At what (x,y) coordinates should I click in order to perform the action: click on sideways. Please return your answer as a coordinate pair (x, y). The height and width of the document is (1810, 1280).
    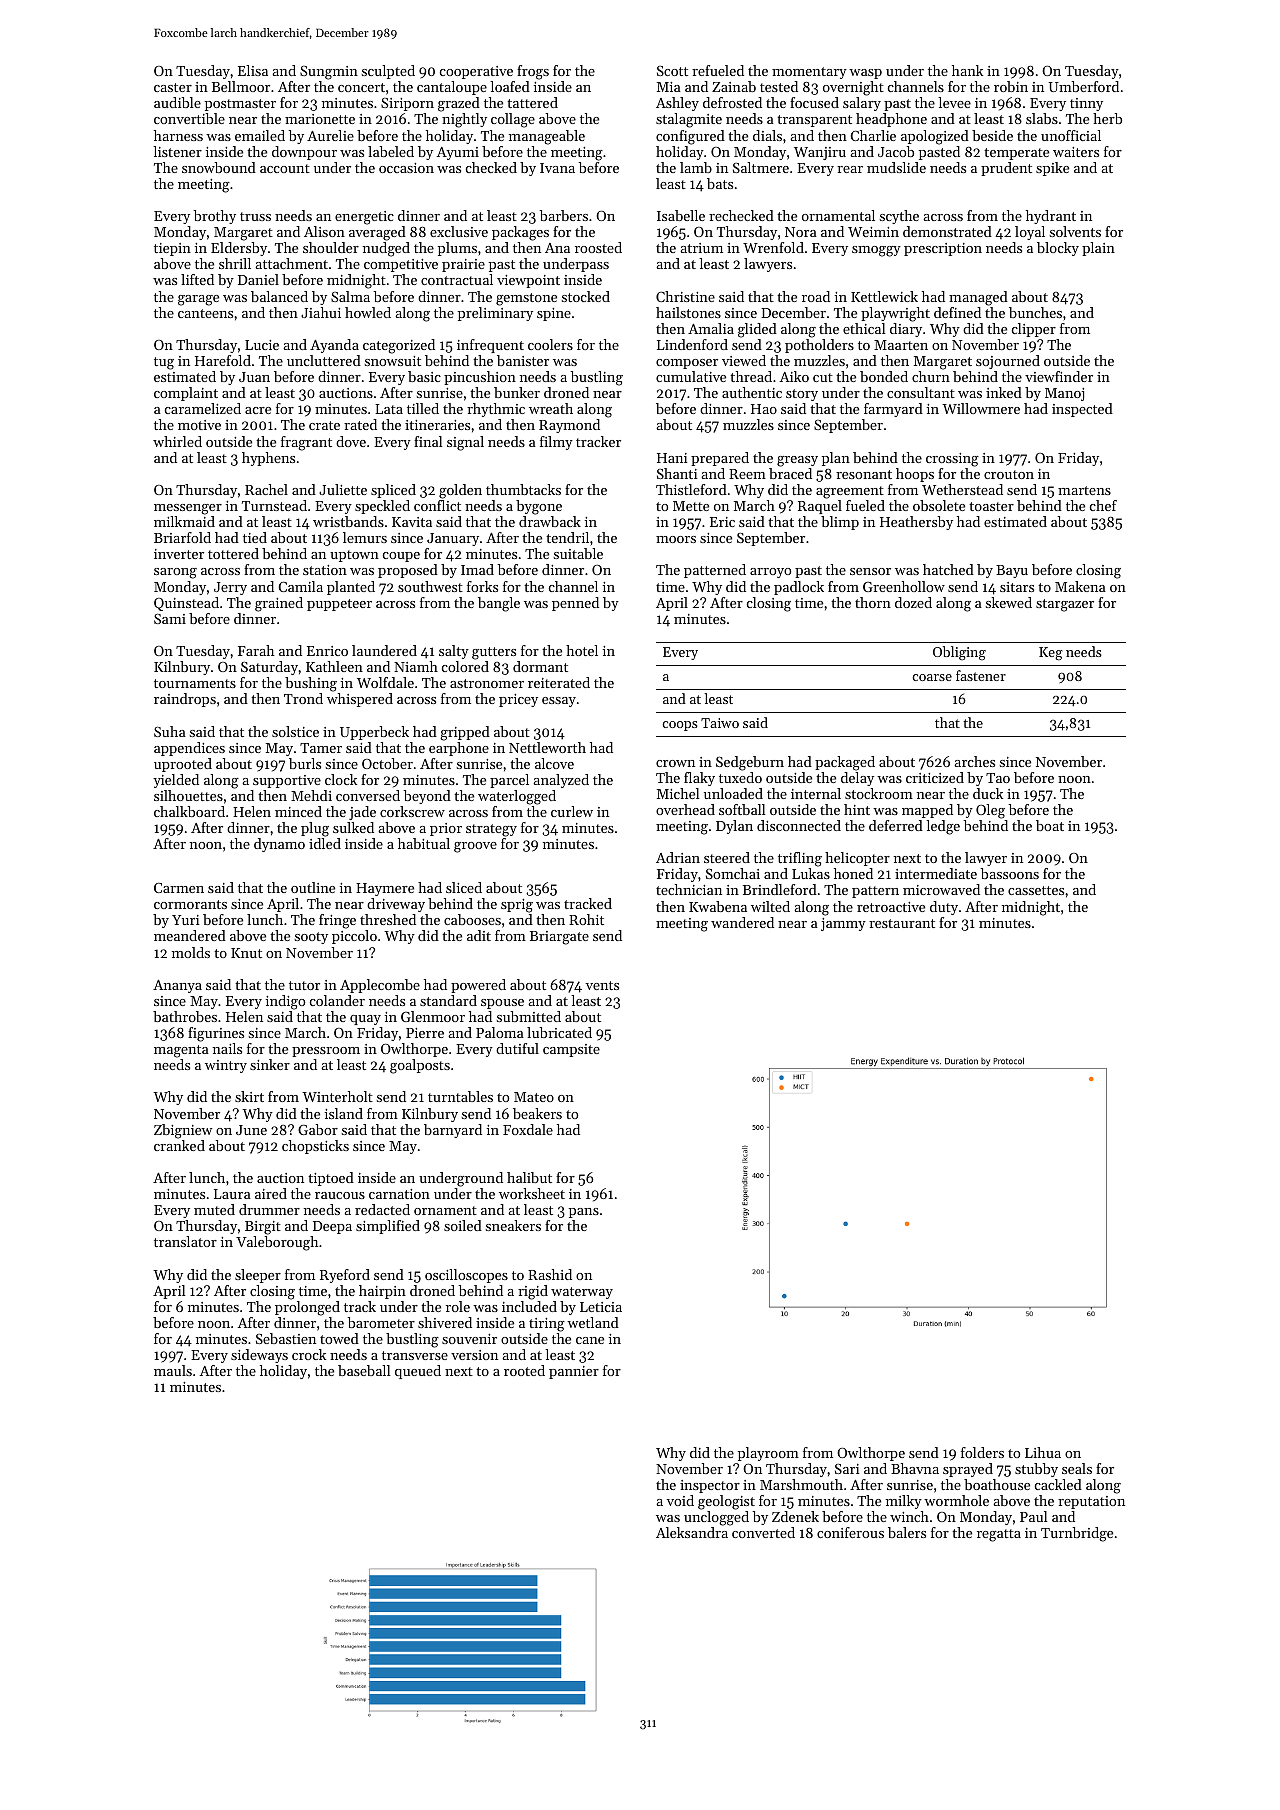
    Looking at the image, I should click on (259, 1356).
